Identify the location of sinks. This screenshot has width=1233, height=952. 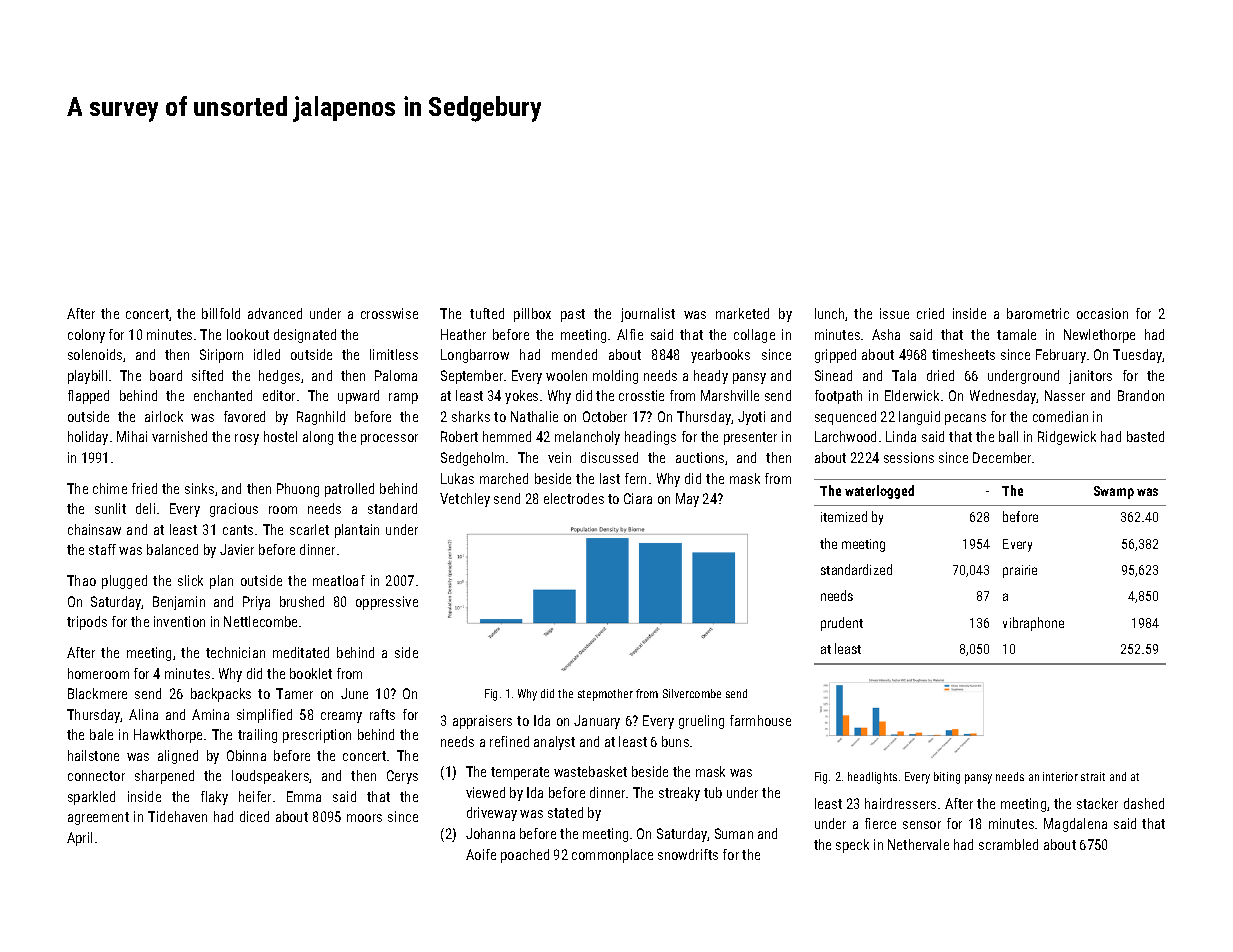
(199, 488).
